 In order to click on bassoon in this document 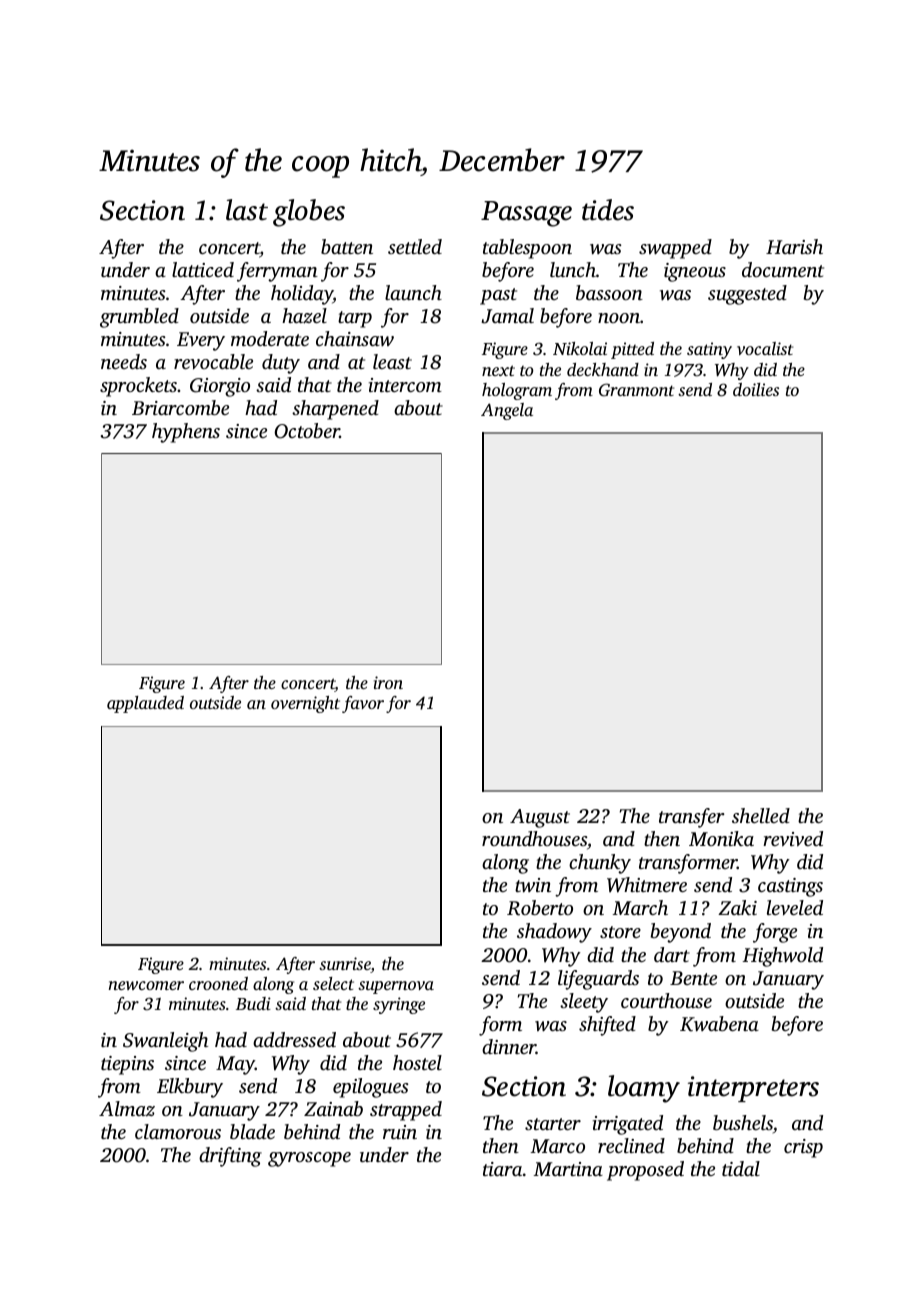, I will do `click(609, 292)`.
